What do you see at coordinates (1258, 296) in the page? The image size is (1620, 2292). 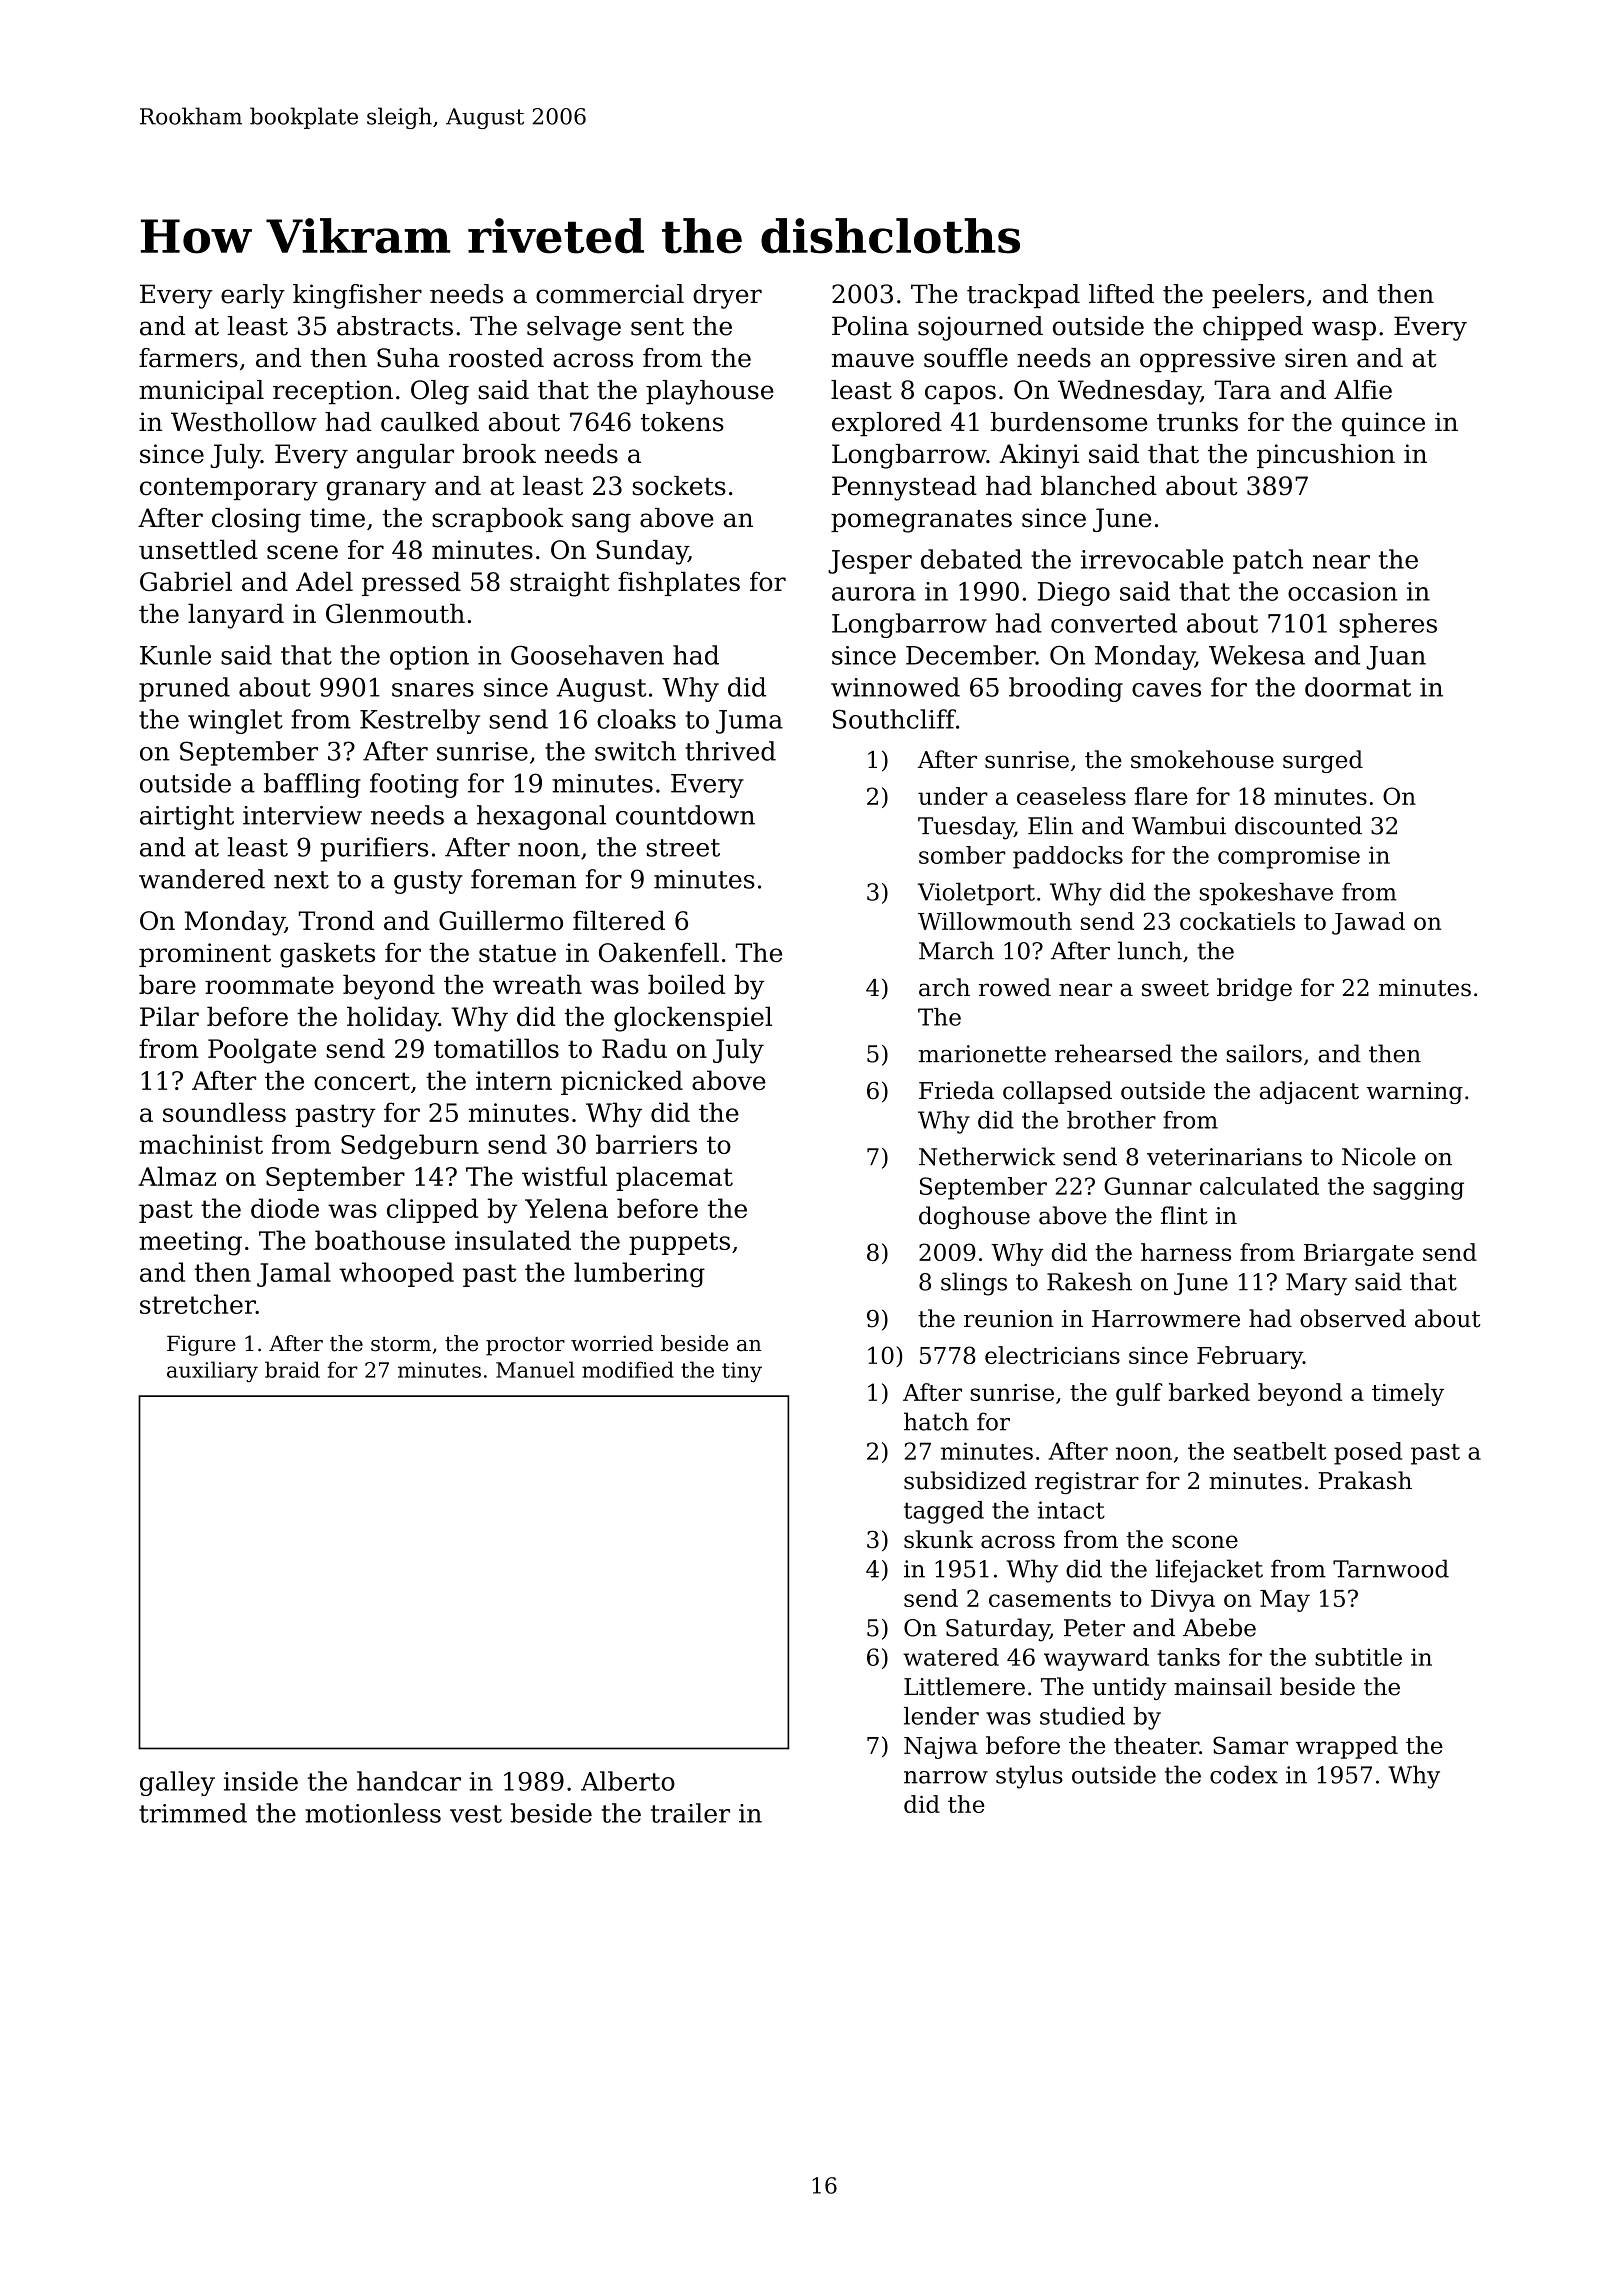 I see `peelers` at bounding box center [1258, 296].
